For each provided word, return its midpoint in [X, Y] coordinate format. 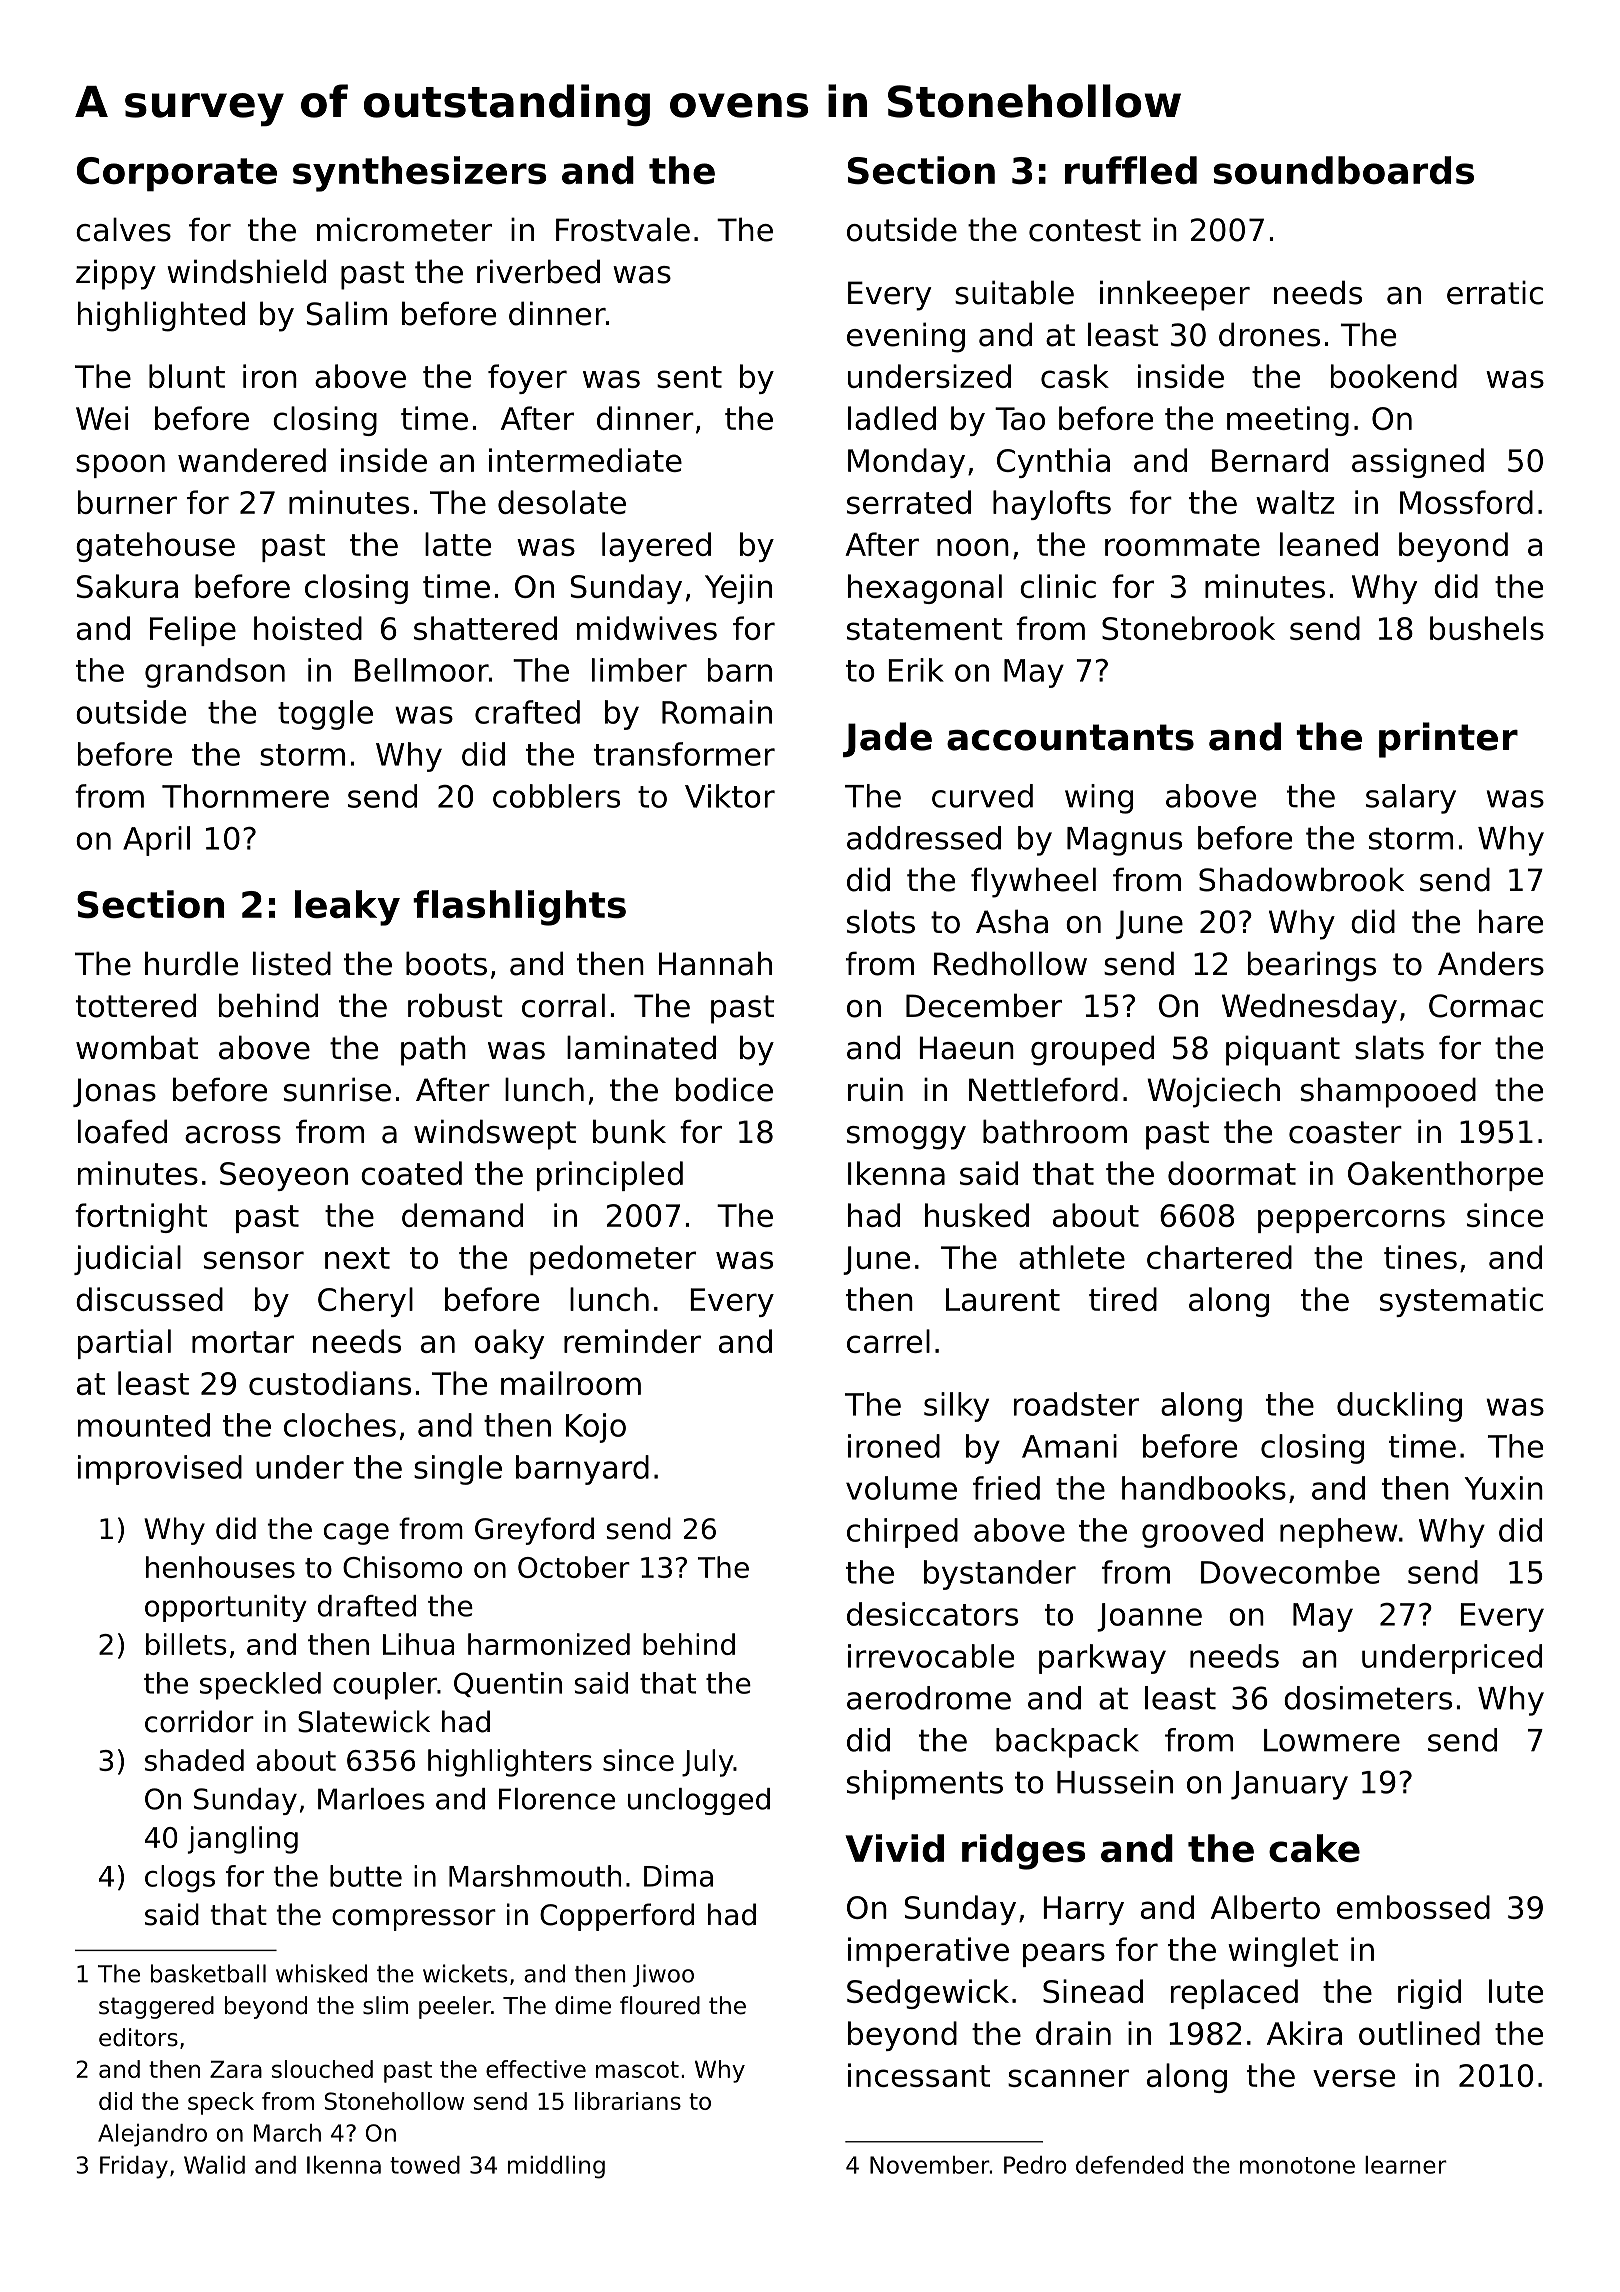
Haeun [966, 1048]
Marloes [371, 1799]
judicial [127, 1260]
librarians [628, 2101]
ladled [892, 418]
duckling [1399, 1407]
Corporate [177, 174]
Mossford [1466, 502]
